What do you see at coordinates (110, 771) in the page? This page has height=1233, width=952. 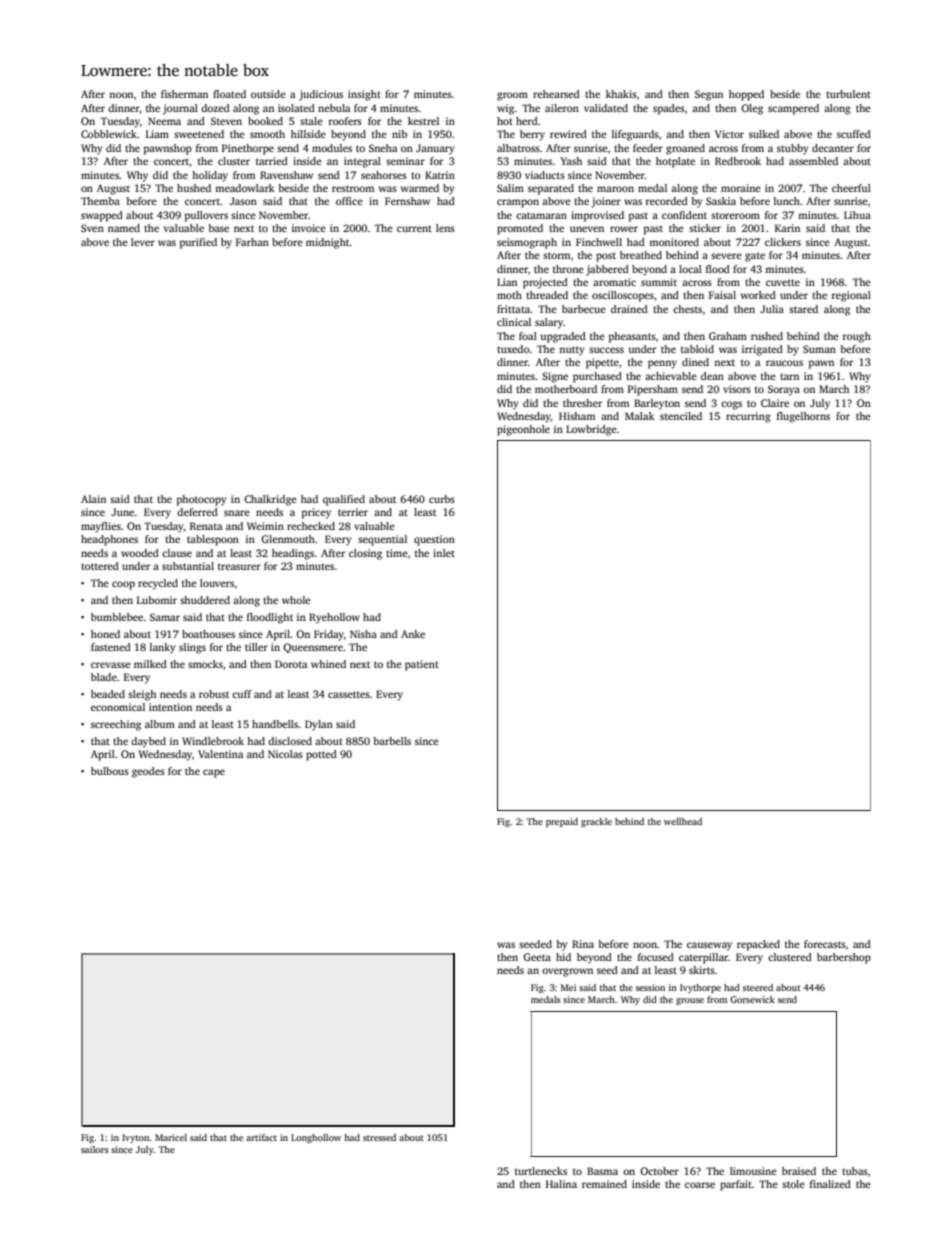 I see `bulbous` at bounding box center [110, 771].
